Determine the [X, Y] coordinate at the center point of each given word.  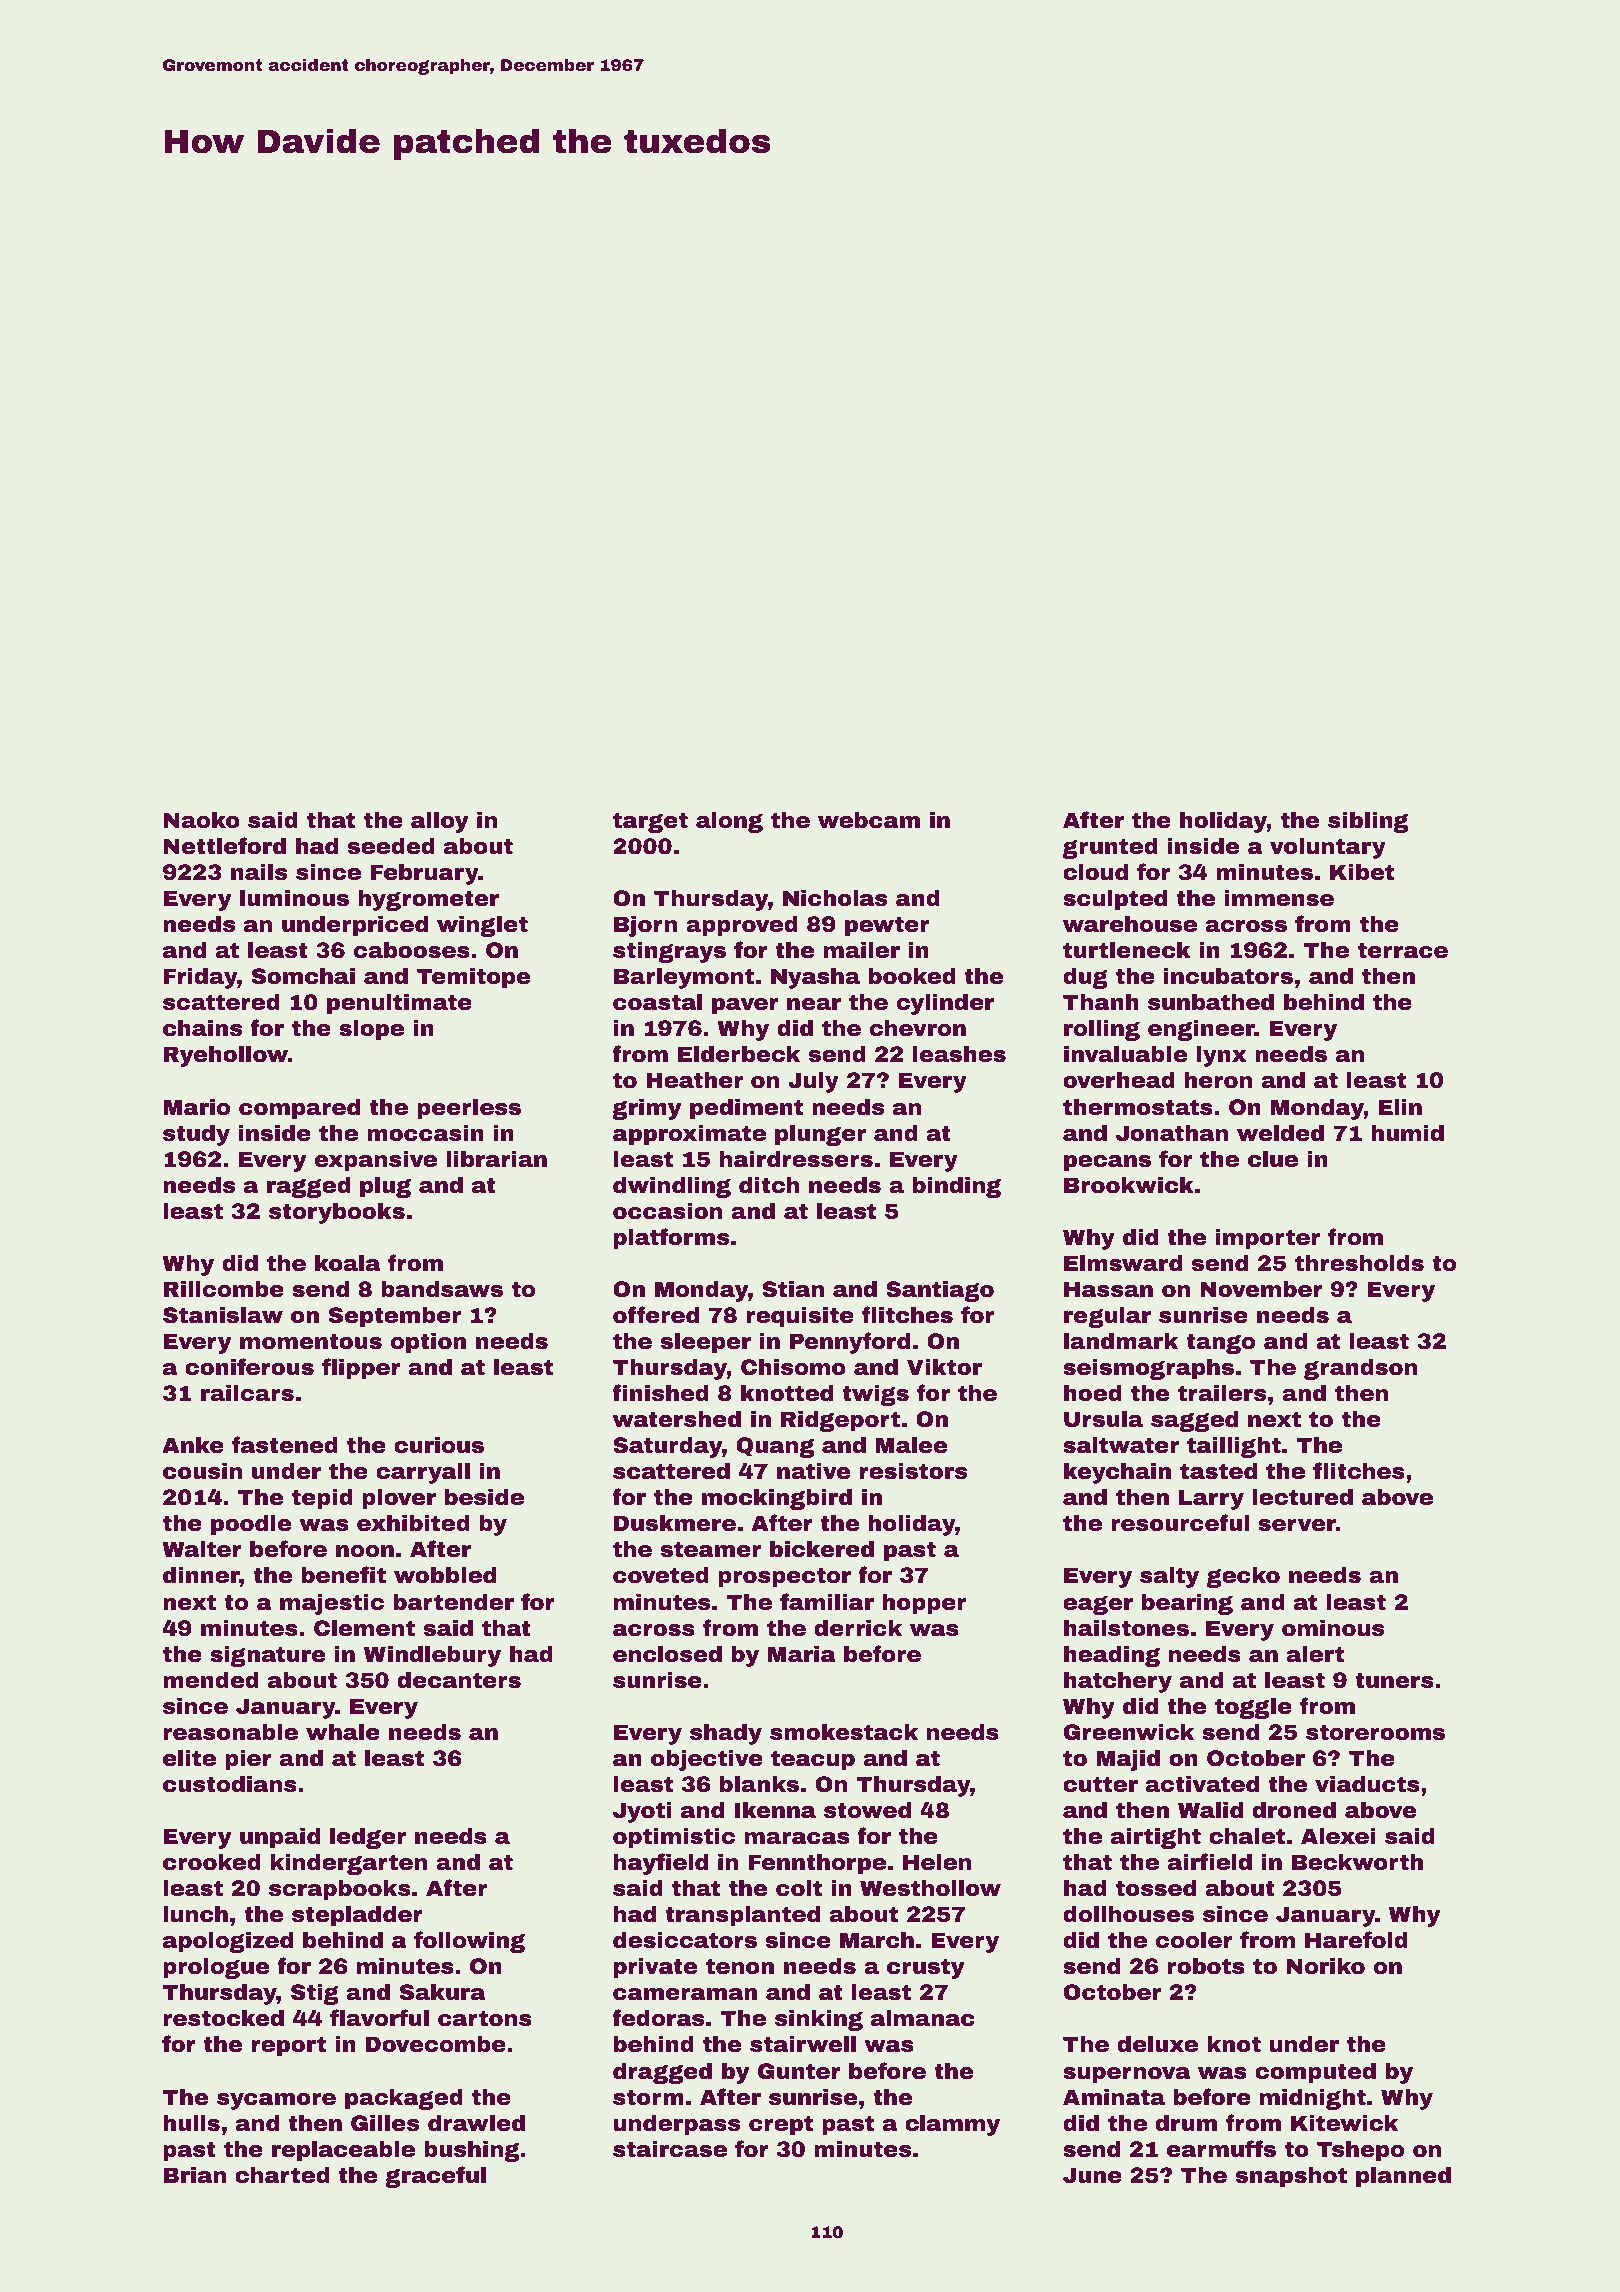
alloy [440, 822]
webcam [869, 820]
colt [799, 1887]
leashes [959, 1054]
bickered [822, 1549]
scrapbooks [340, 1890]
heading [1112, 1656]
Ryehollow [226, 1056]
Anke [193, 1444]
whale [343, 1732]
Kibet [1362, 872]
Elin [1400, 1106]
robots [1206, 1966]
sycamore [276, 2101]
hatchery [1118, 1682]
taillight [1234, 1447]
